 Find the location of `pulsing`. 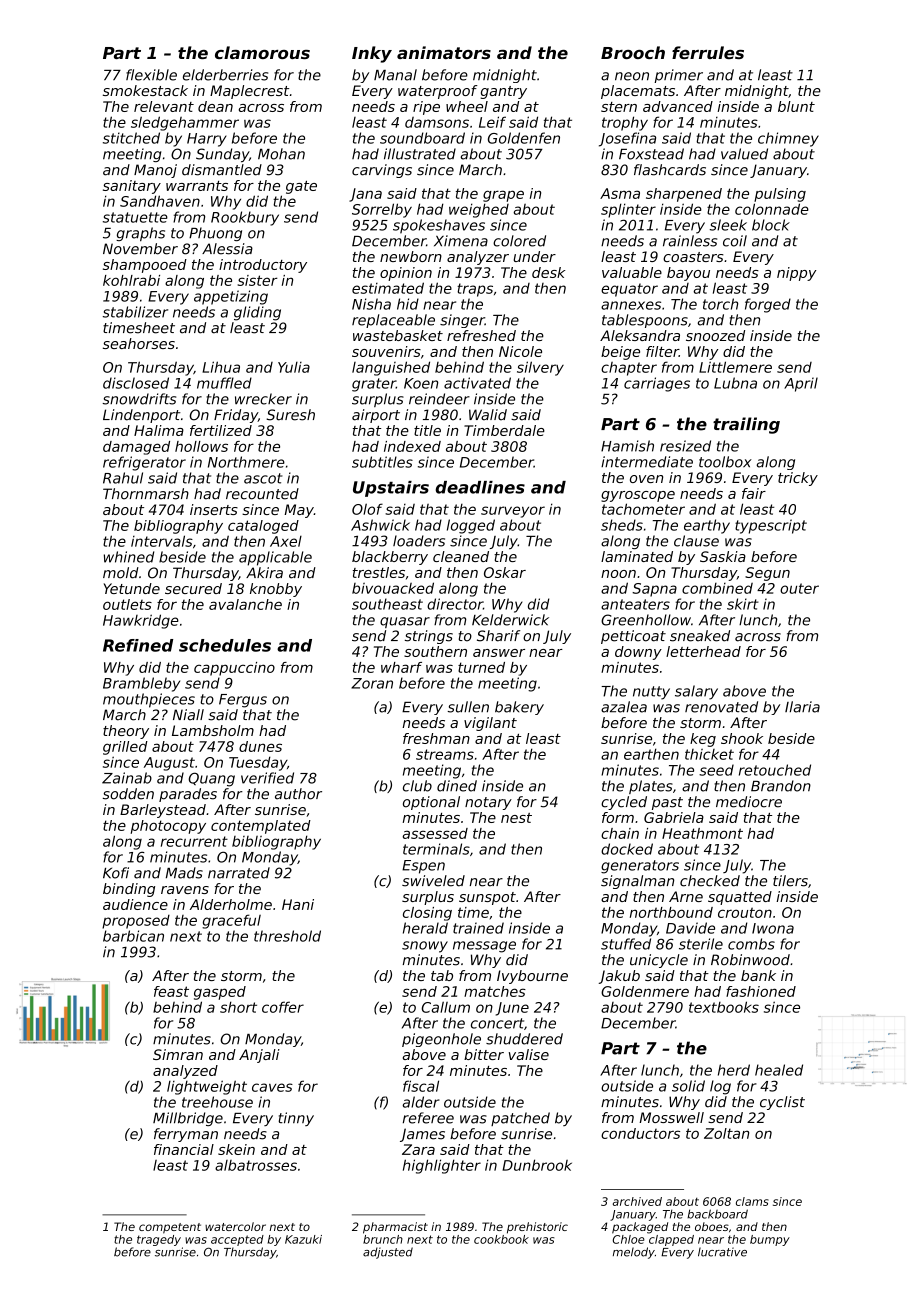

pulsing is located at coordinates (780, 195).
